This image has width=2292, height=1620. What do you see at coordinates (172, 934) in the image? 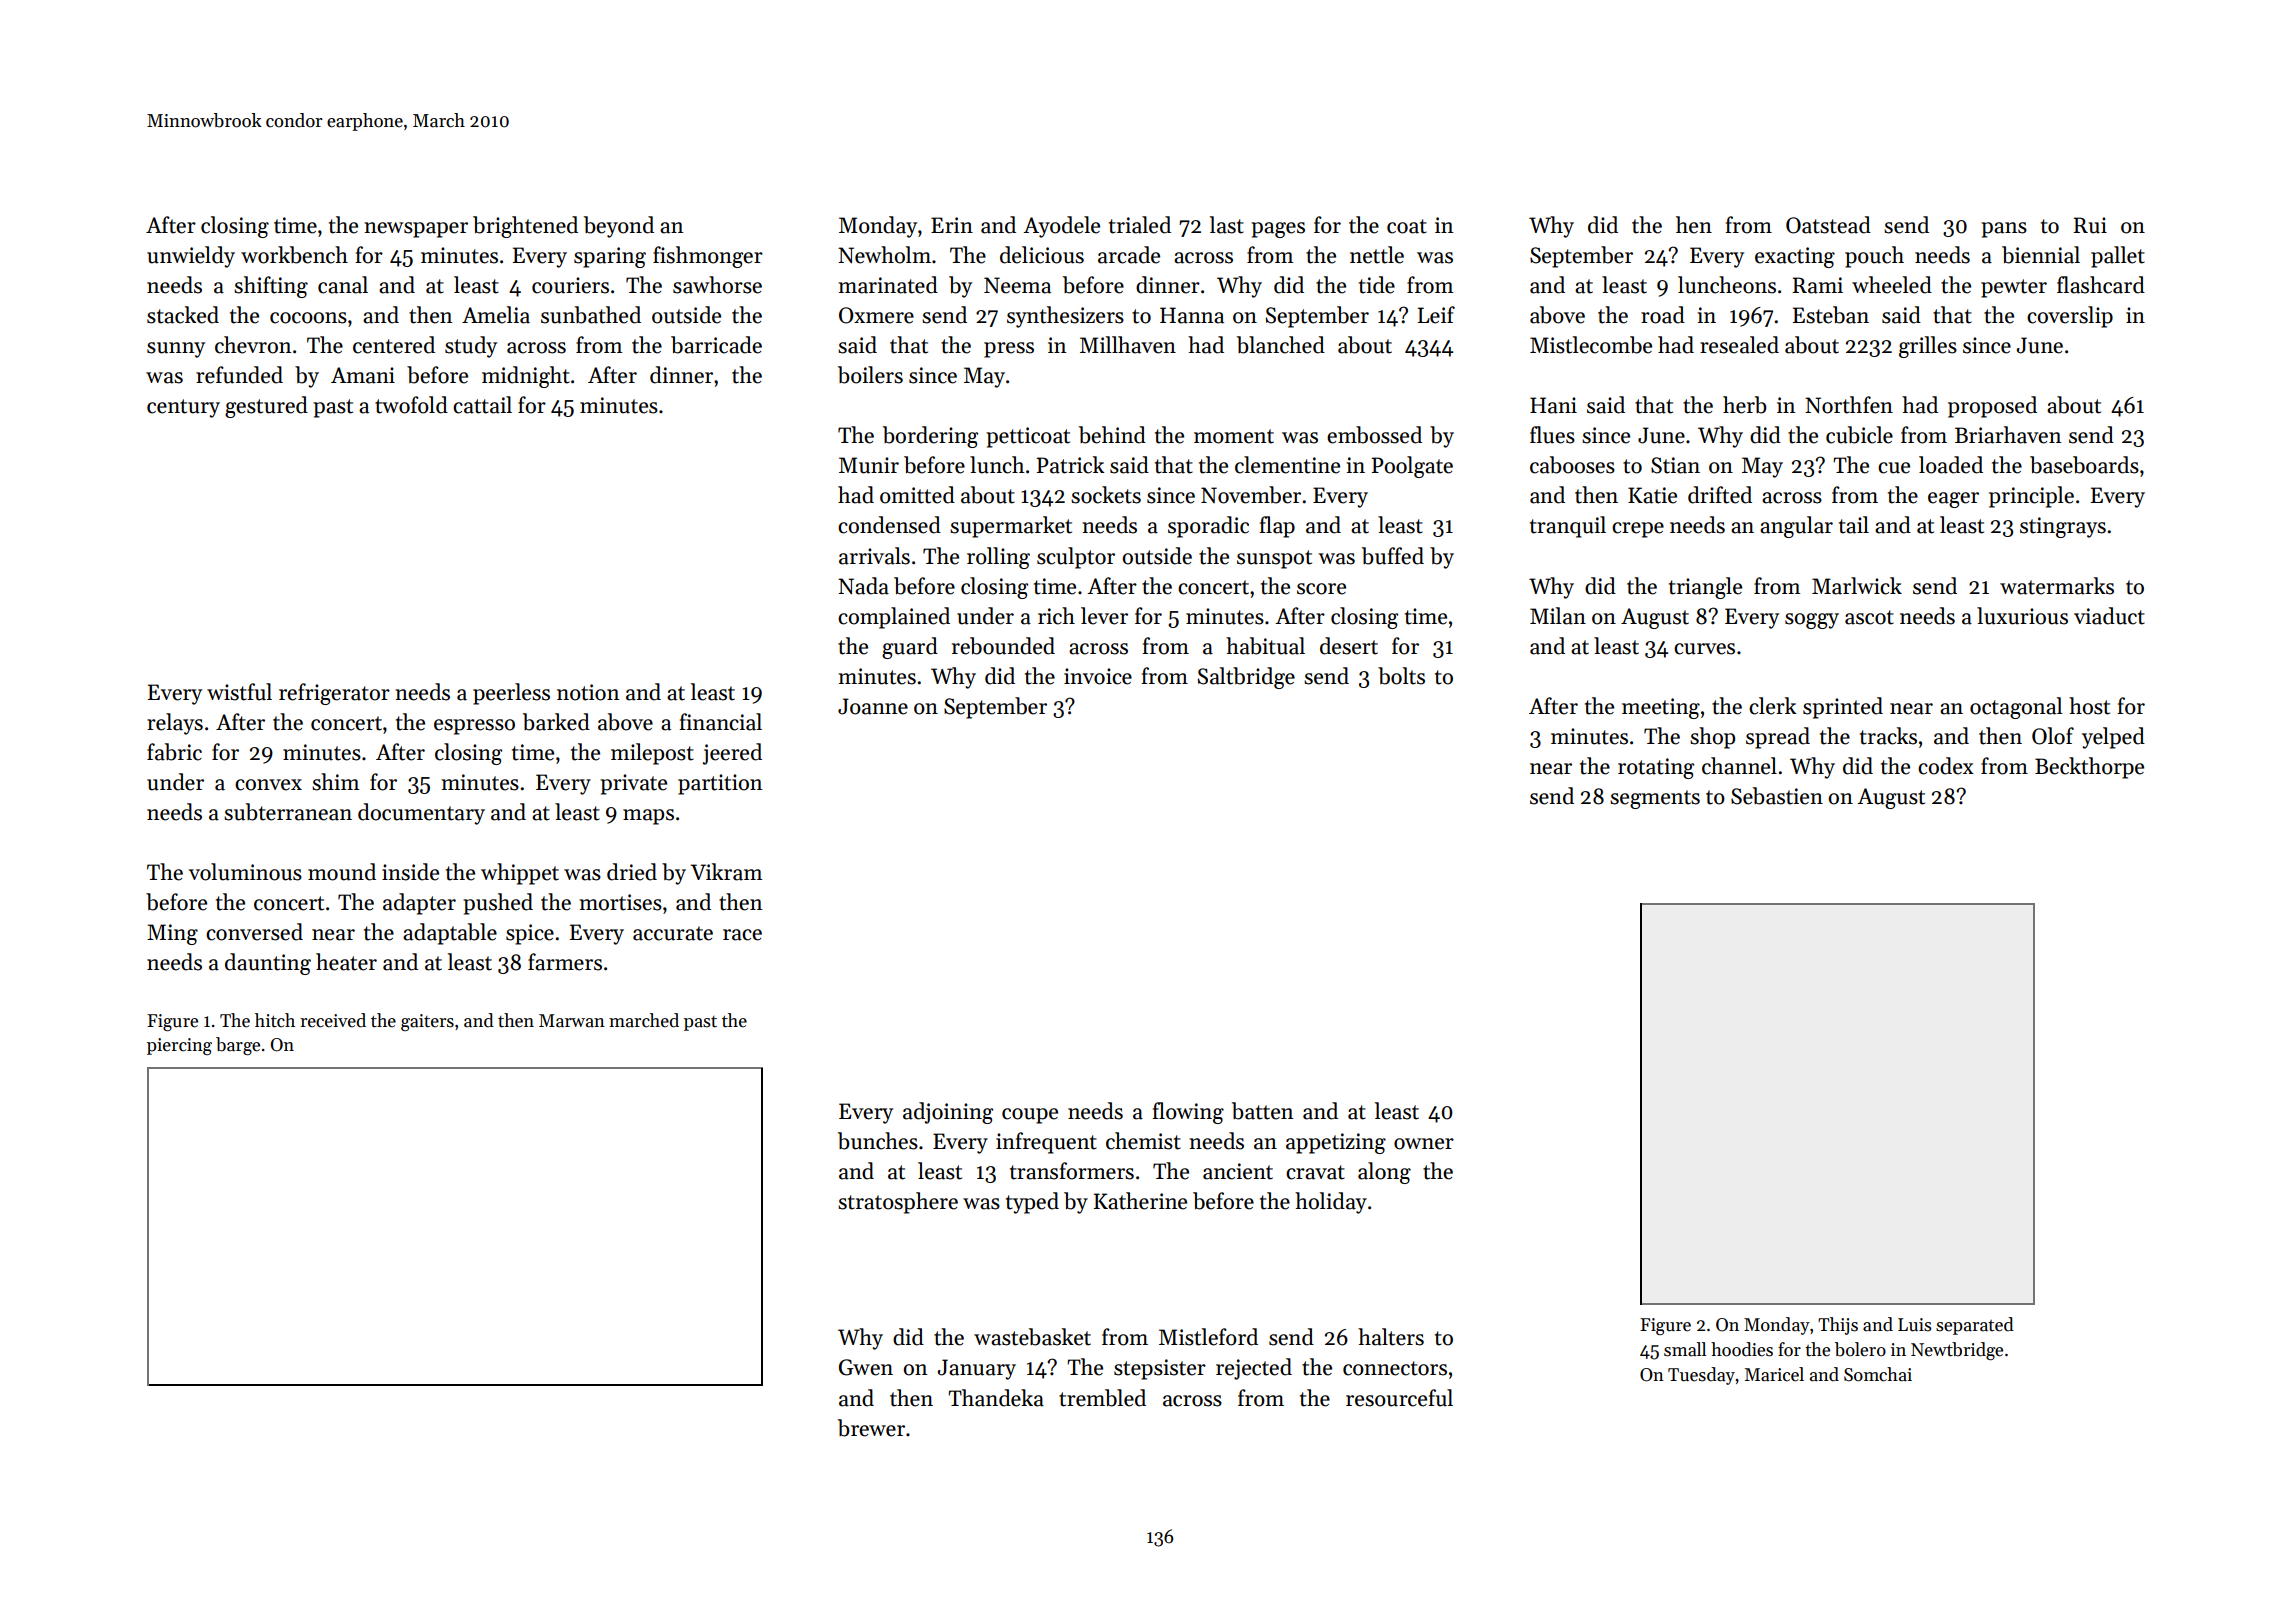
I see `Ming` at bounding box center [172, 934].
